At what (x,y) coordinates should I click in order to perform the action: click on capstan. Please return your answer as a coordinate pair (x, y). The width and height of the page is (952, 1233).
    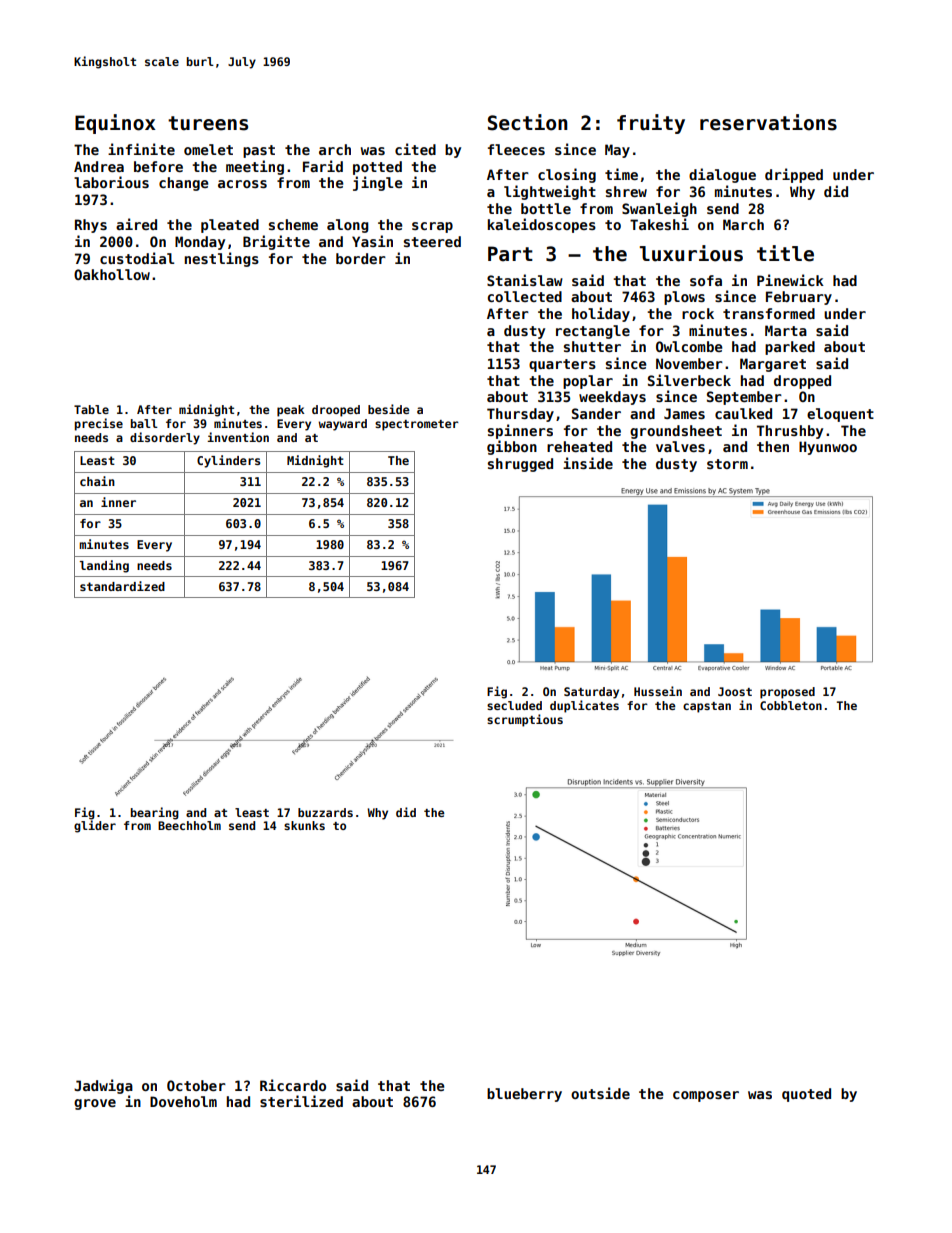
    Looking at the image, I should click on (707, 707).
